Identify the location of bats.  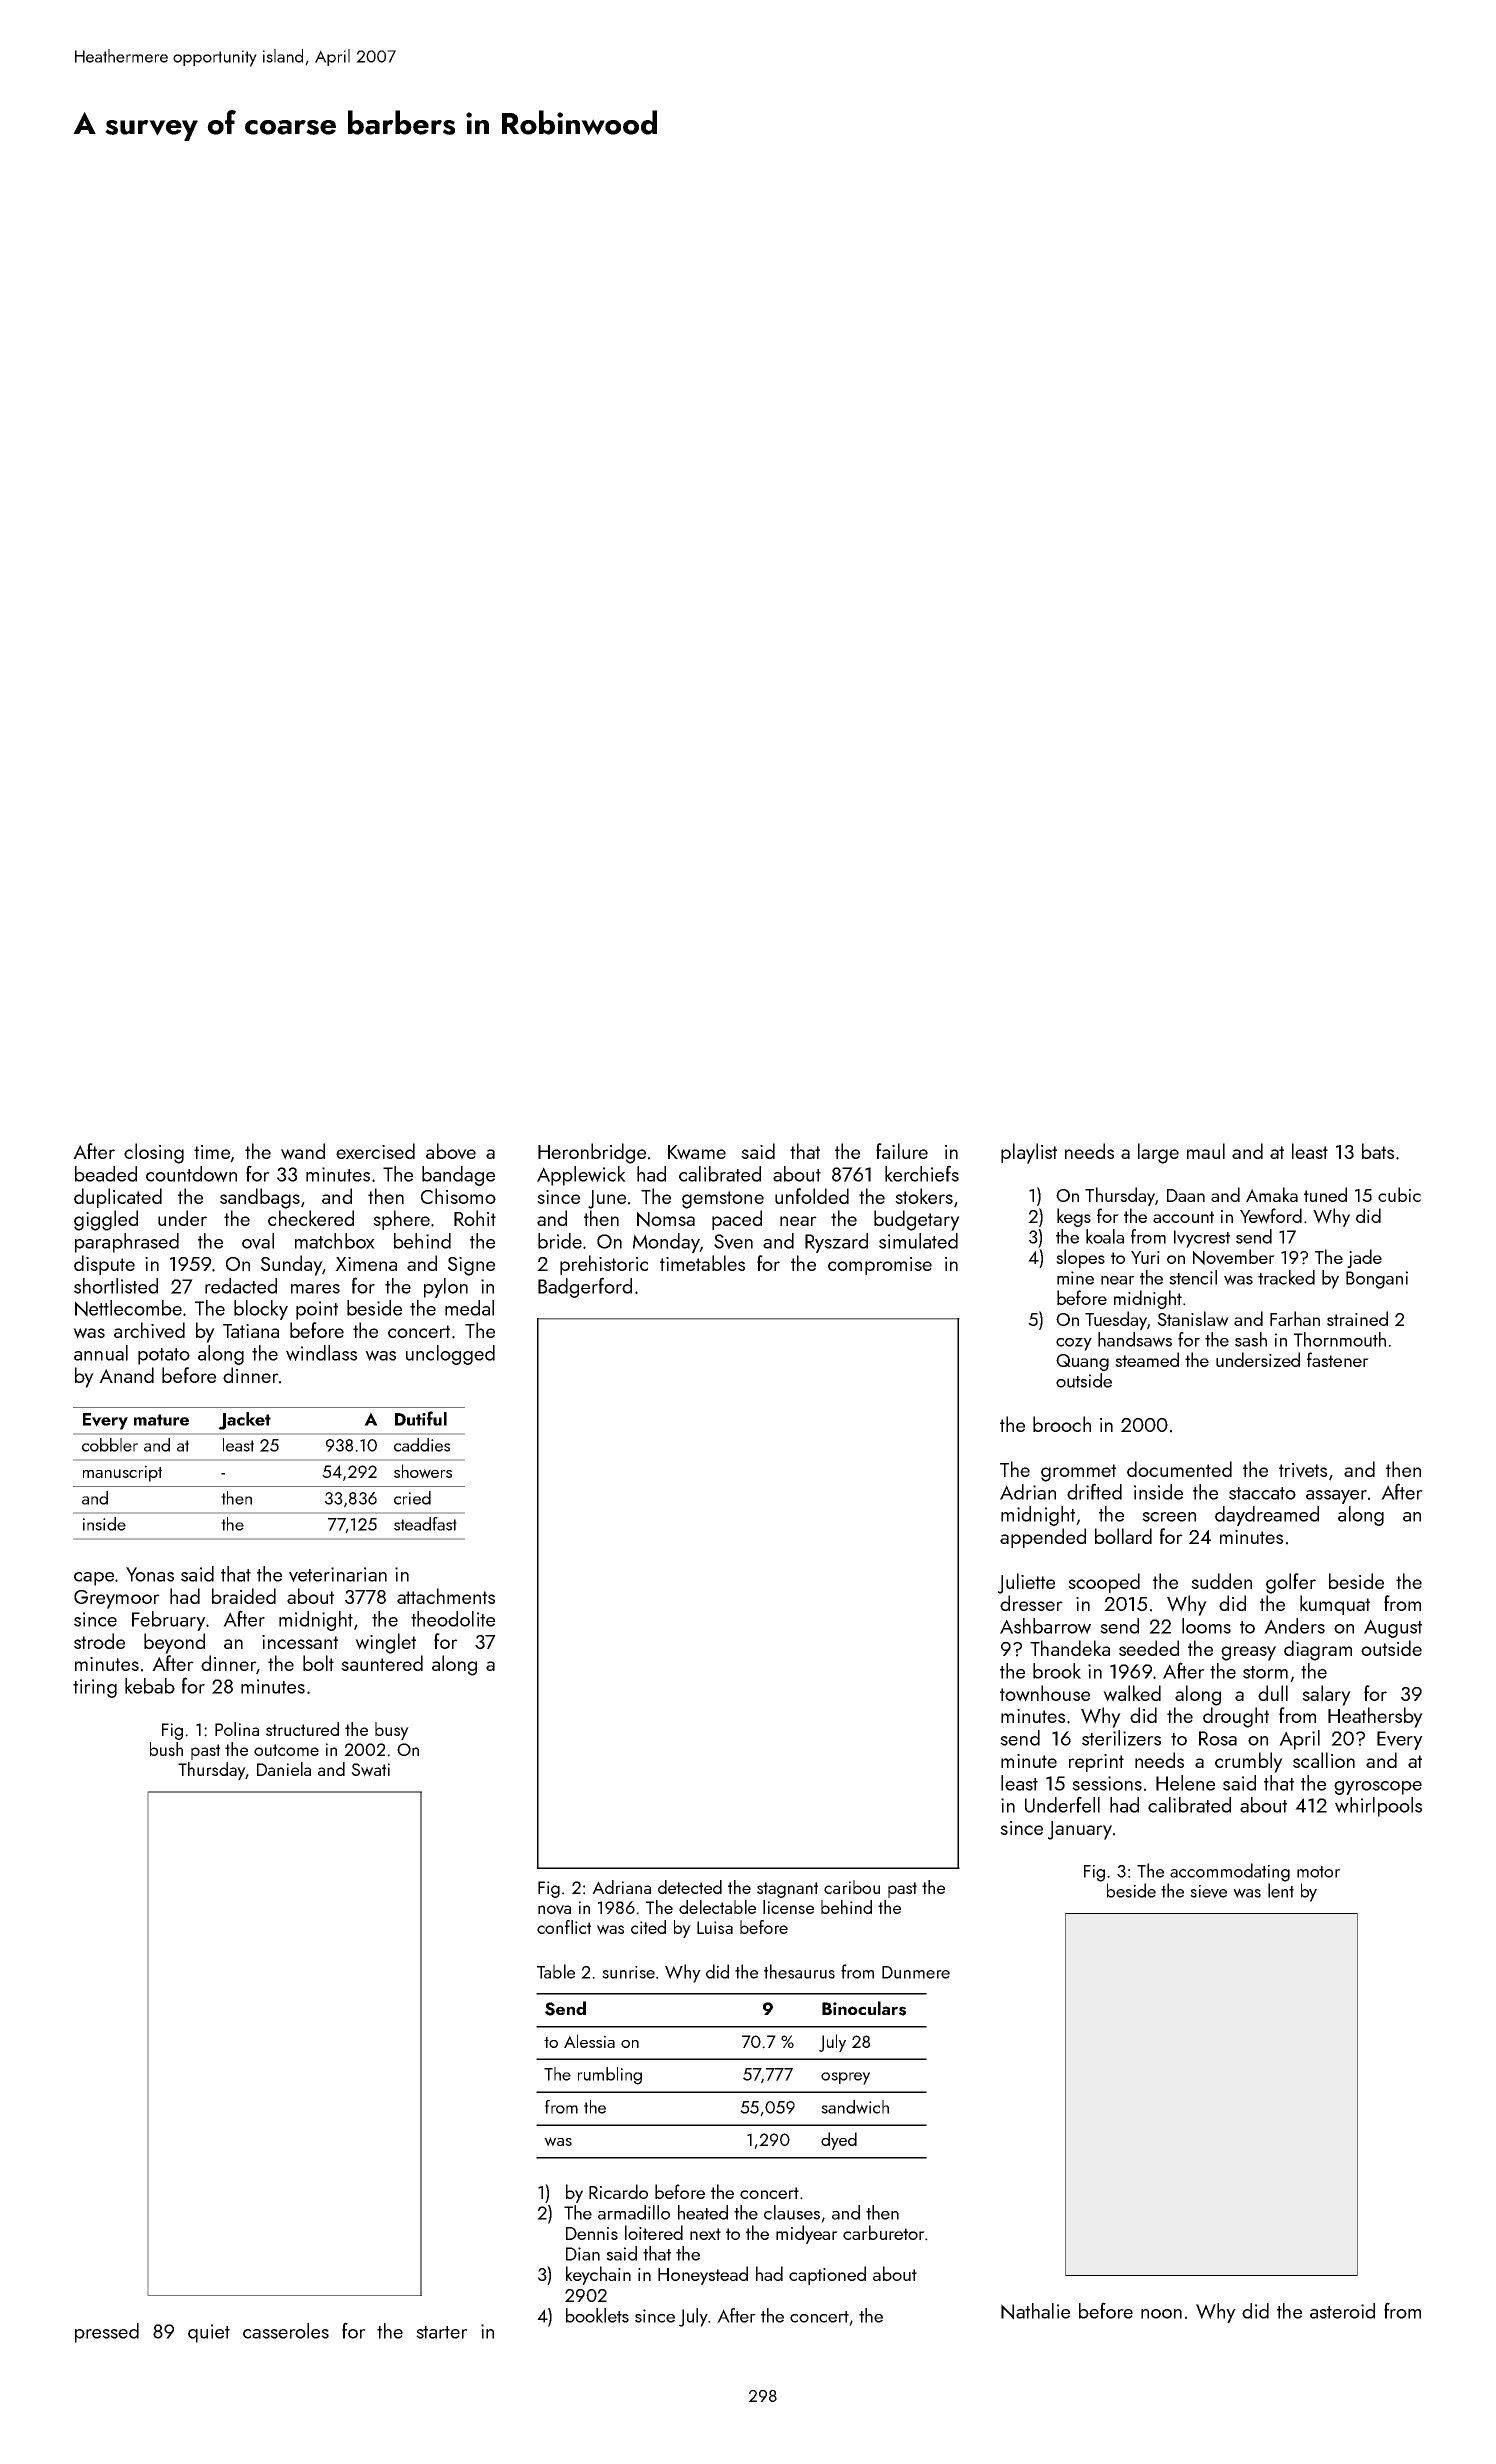
(1378, 1151).
